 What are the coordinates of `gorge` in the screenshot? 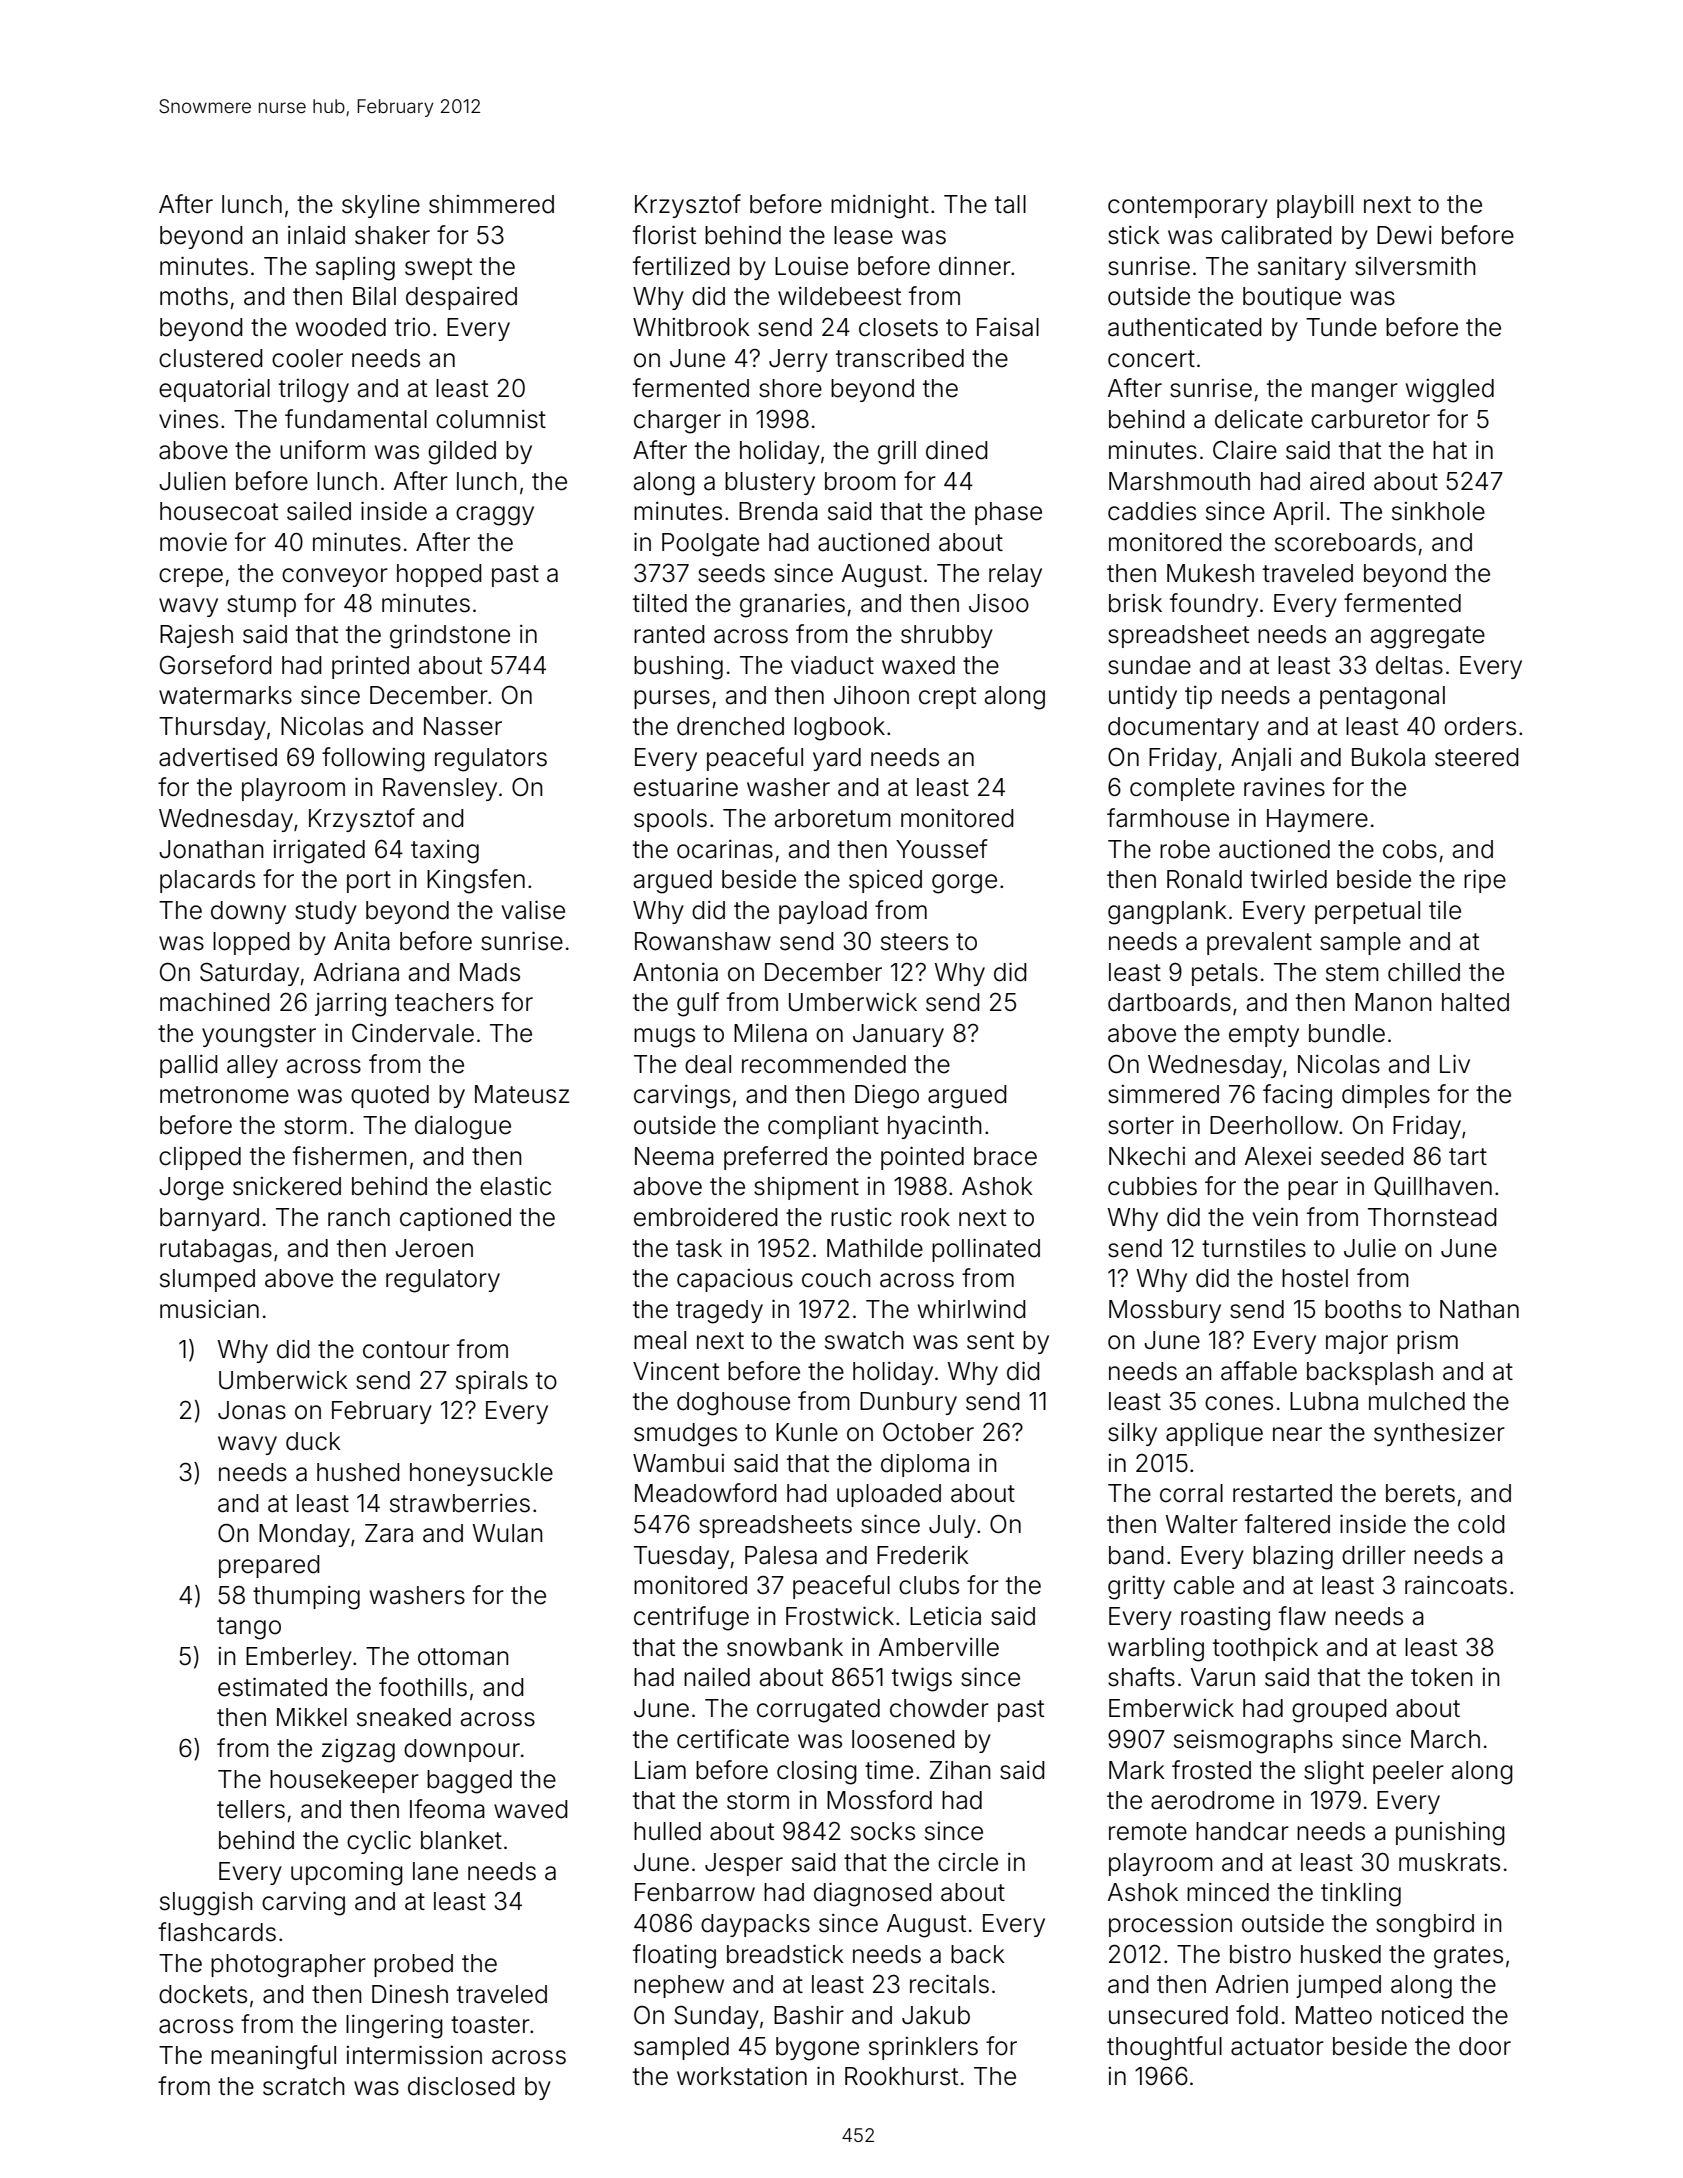 It's located at (964, 884).
